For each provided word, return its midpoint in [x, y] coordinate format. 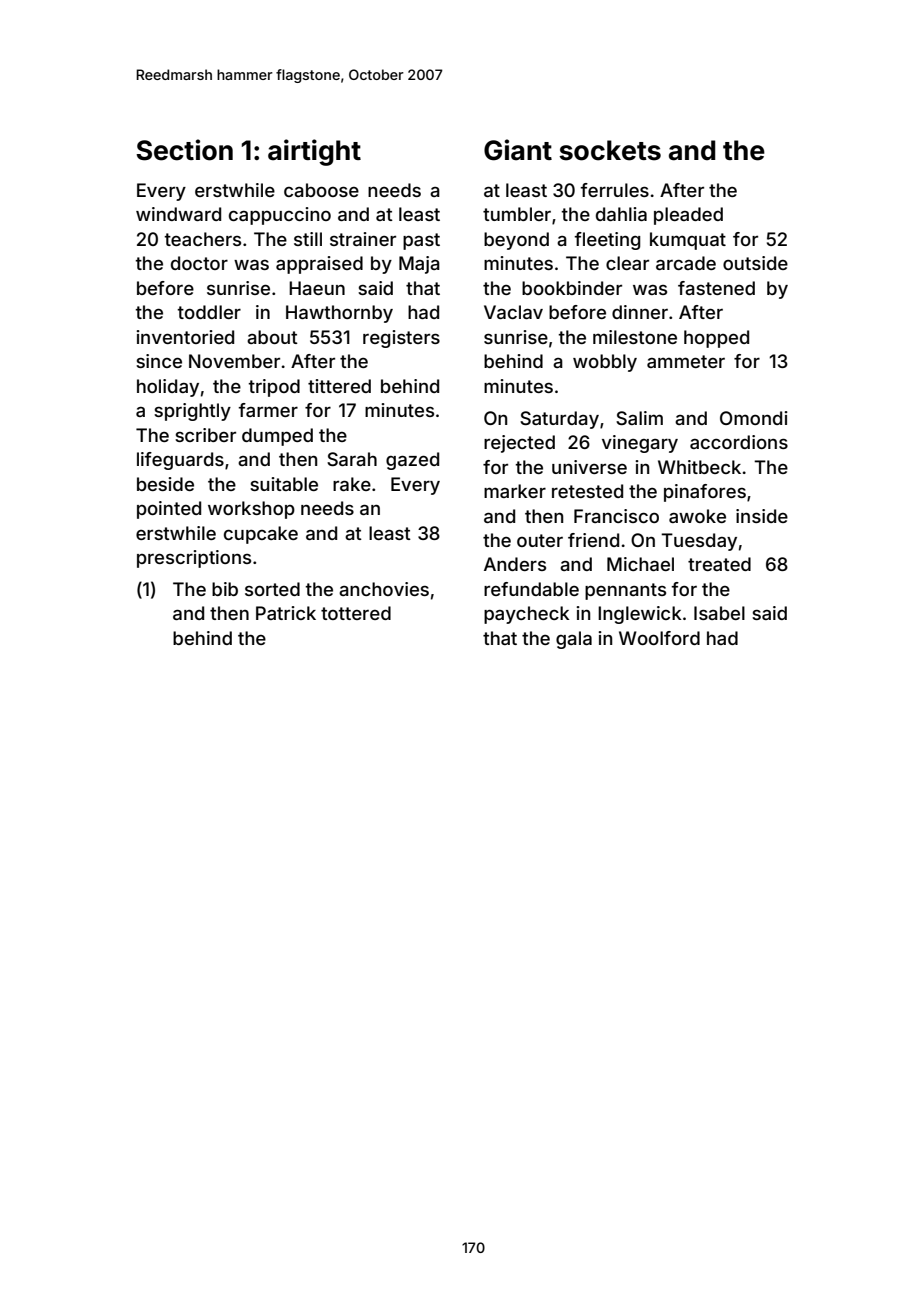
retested [587, 491]
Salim [639, 418]
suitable [284, 484]
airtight [314, 152]
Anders [515, 564]
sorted [272, 589]
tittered [339, 386]
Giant [518, 150]
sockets [610, 150]
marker [515, 491]
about [272, 337]
